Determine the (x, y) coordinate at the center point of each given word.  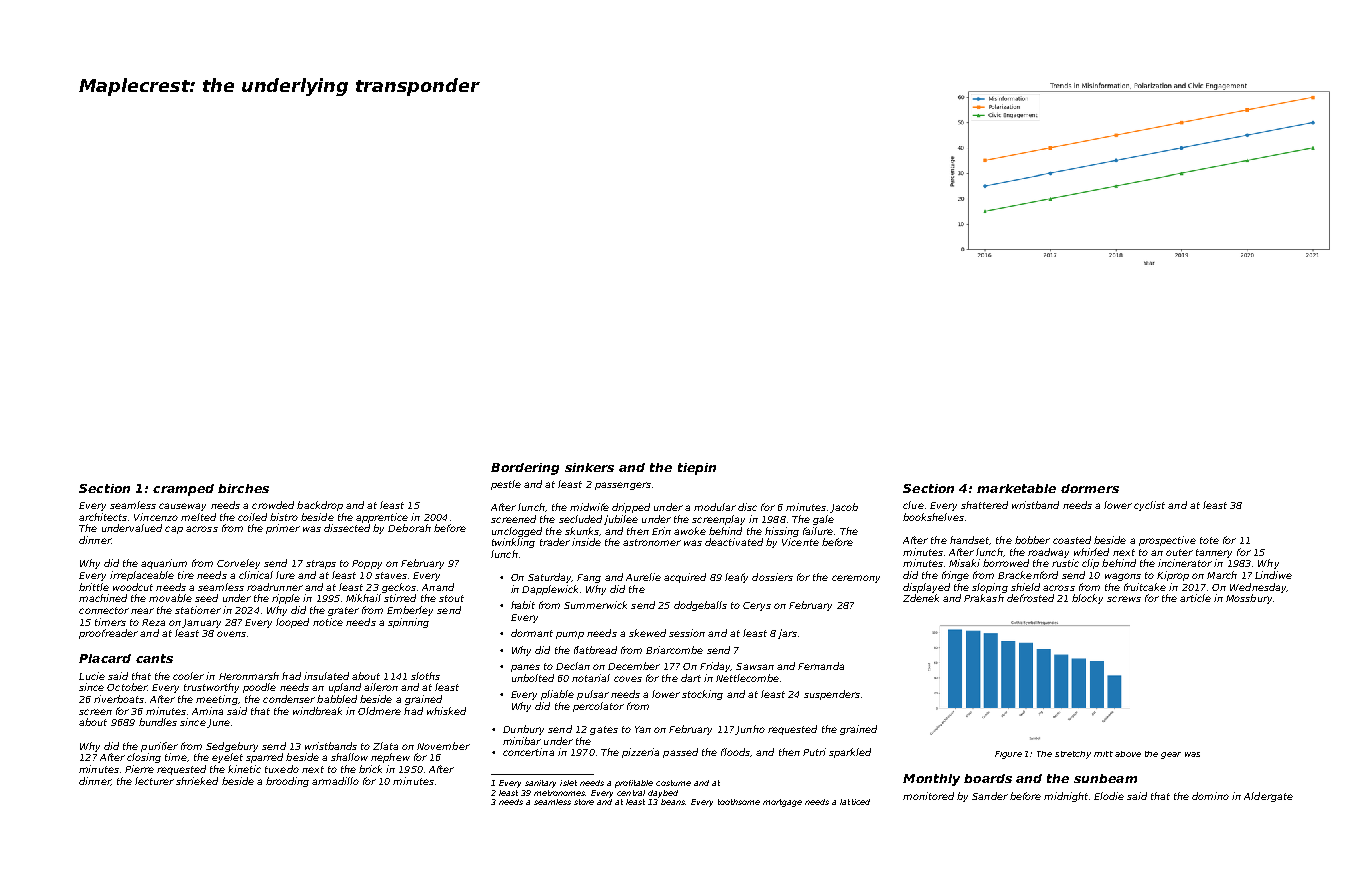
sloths (425, 676)
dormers (1090, 488)
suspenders (832, 695)
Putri (814, 752)
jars (787, 634)
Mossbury (1249, 599)
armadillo (335, 781)
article (1195, 598)
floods (735, 752)
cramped (183, 490)
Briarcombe (674, 650)
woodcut (133, 587)
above (1128, 754)
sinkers (589, 467)
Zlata (385, 746)
